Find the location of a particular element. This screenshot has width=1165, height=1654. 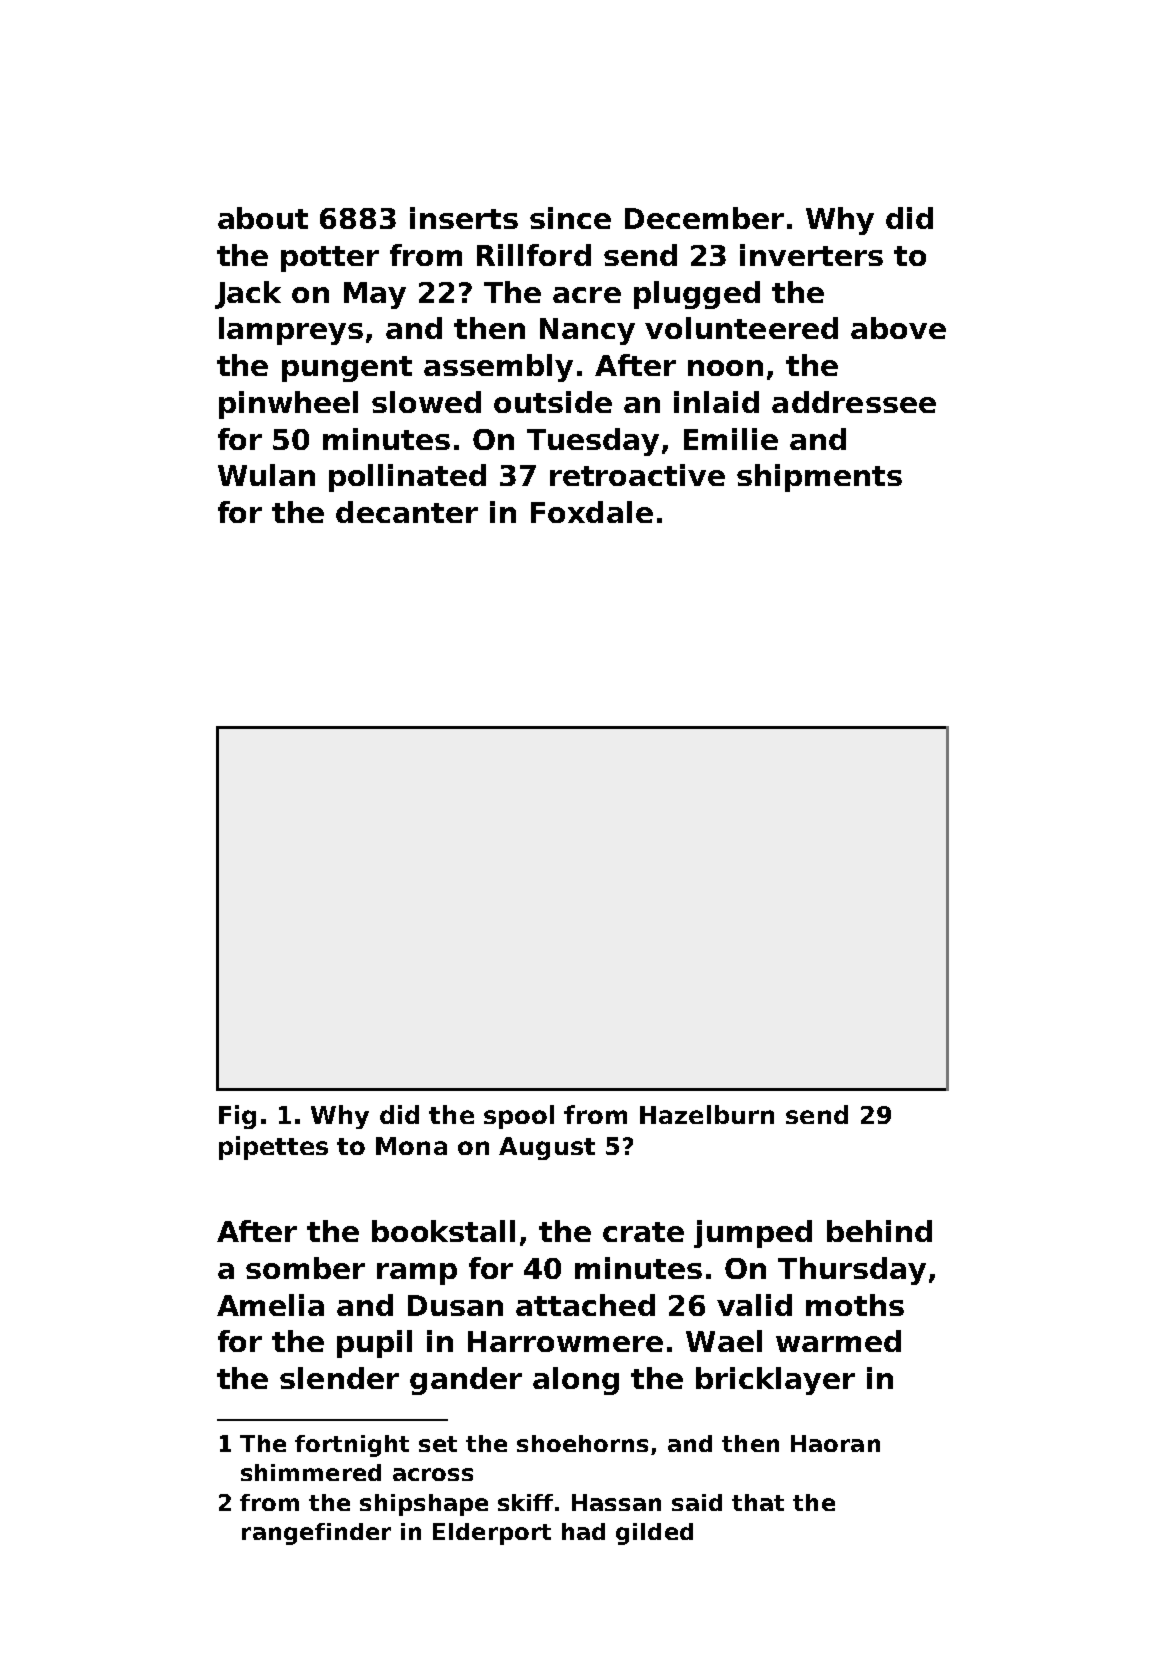

pipettes is located at coordinates (273, 1148).
